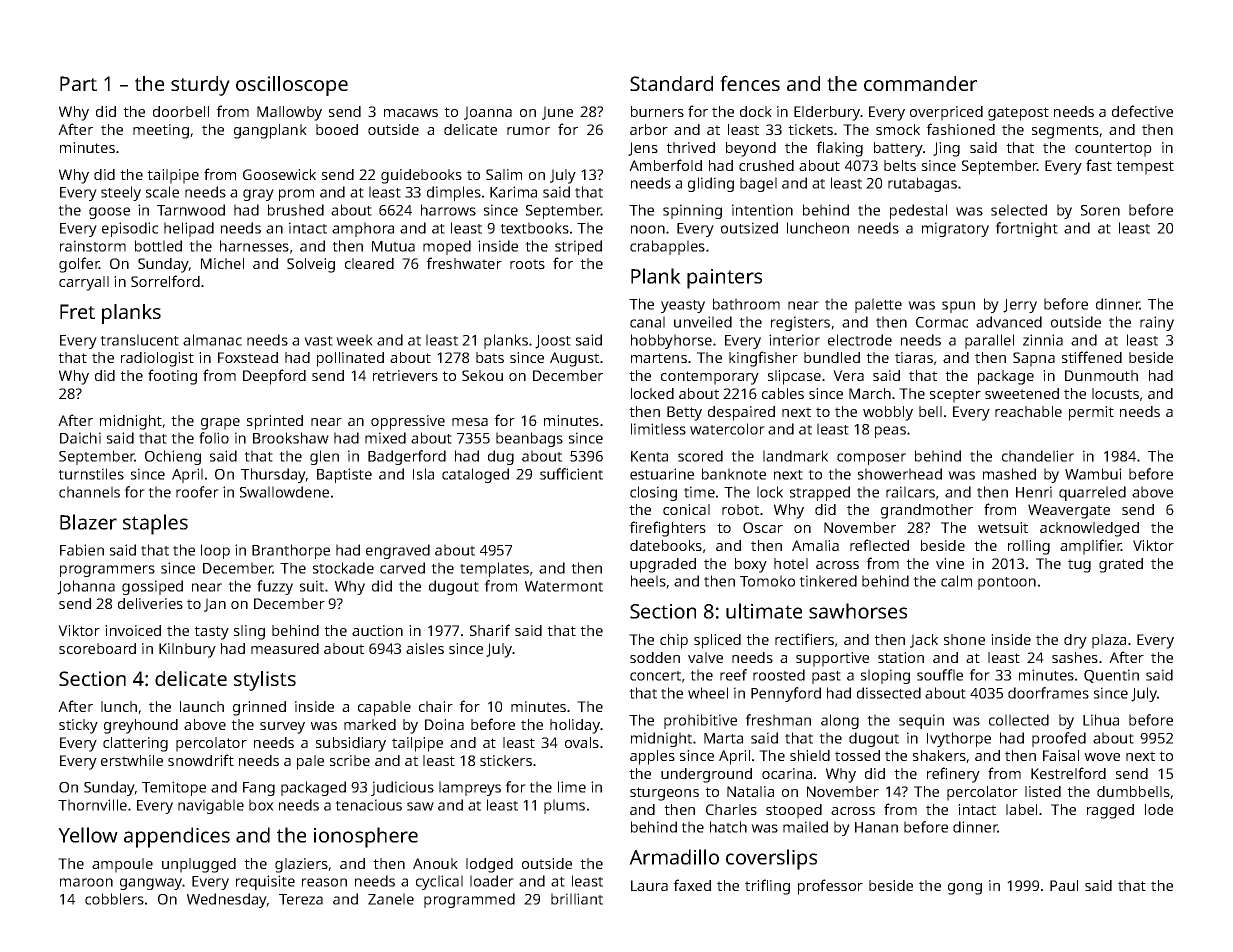 This screenshot has height=952, width=1233. Describe the element at coordinates (86, 882) in the screenshot. I see `maroon` at that location.
